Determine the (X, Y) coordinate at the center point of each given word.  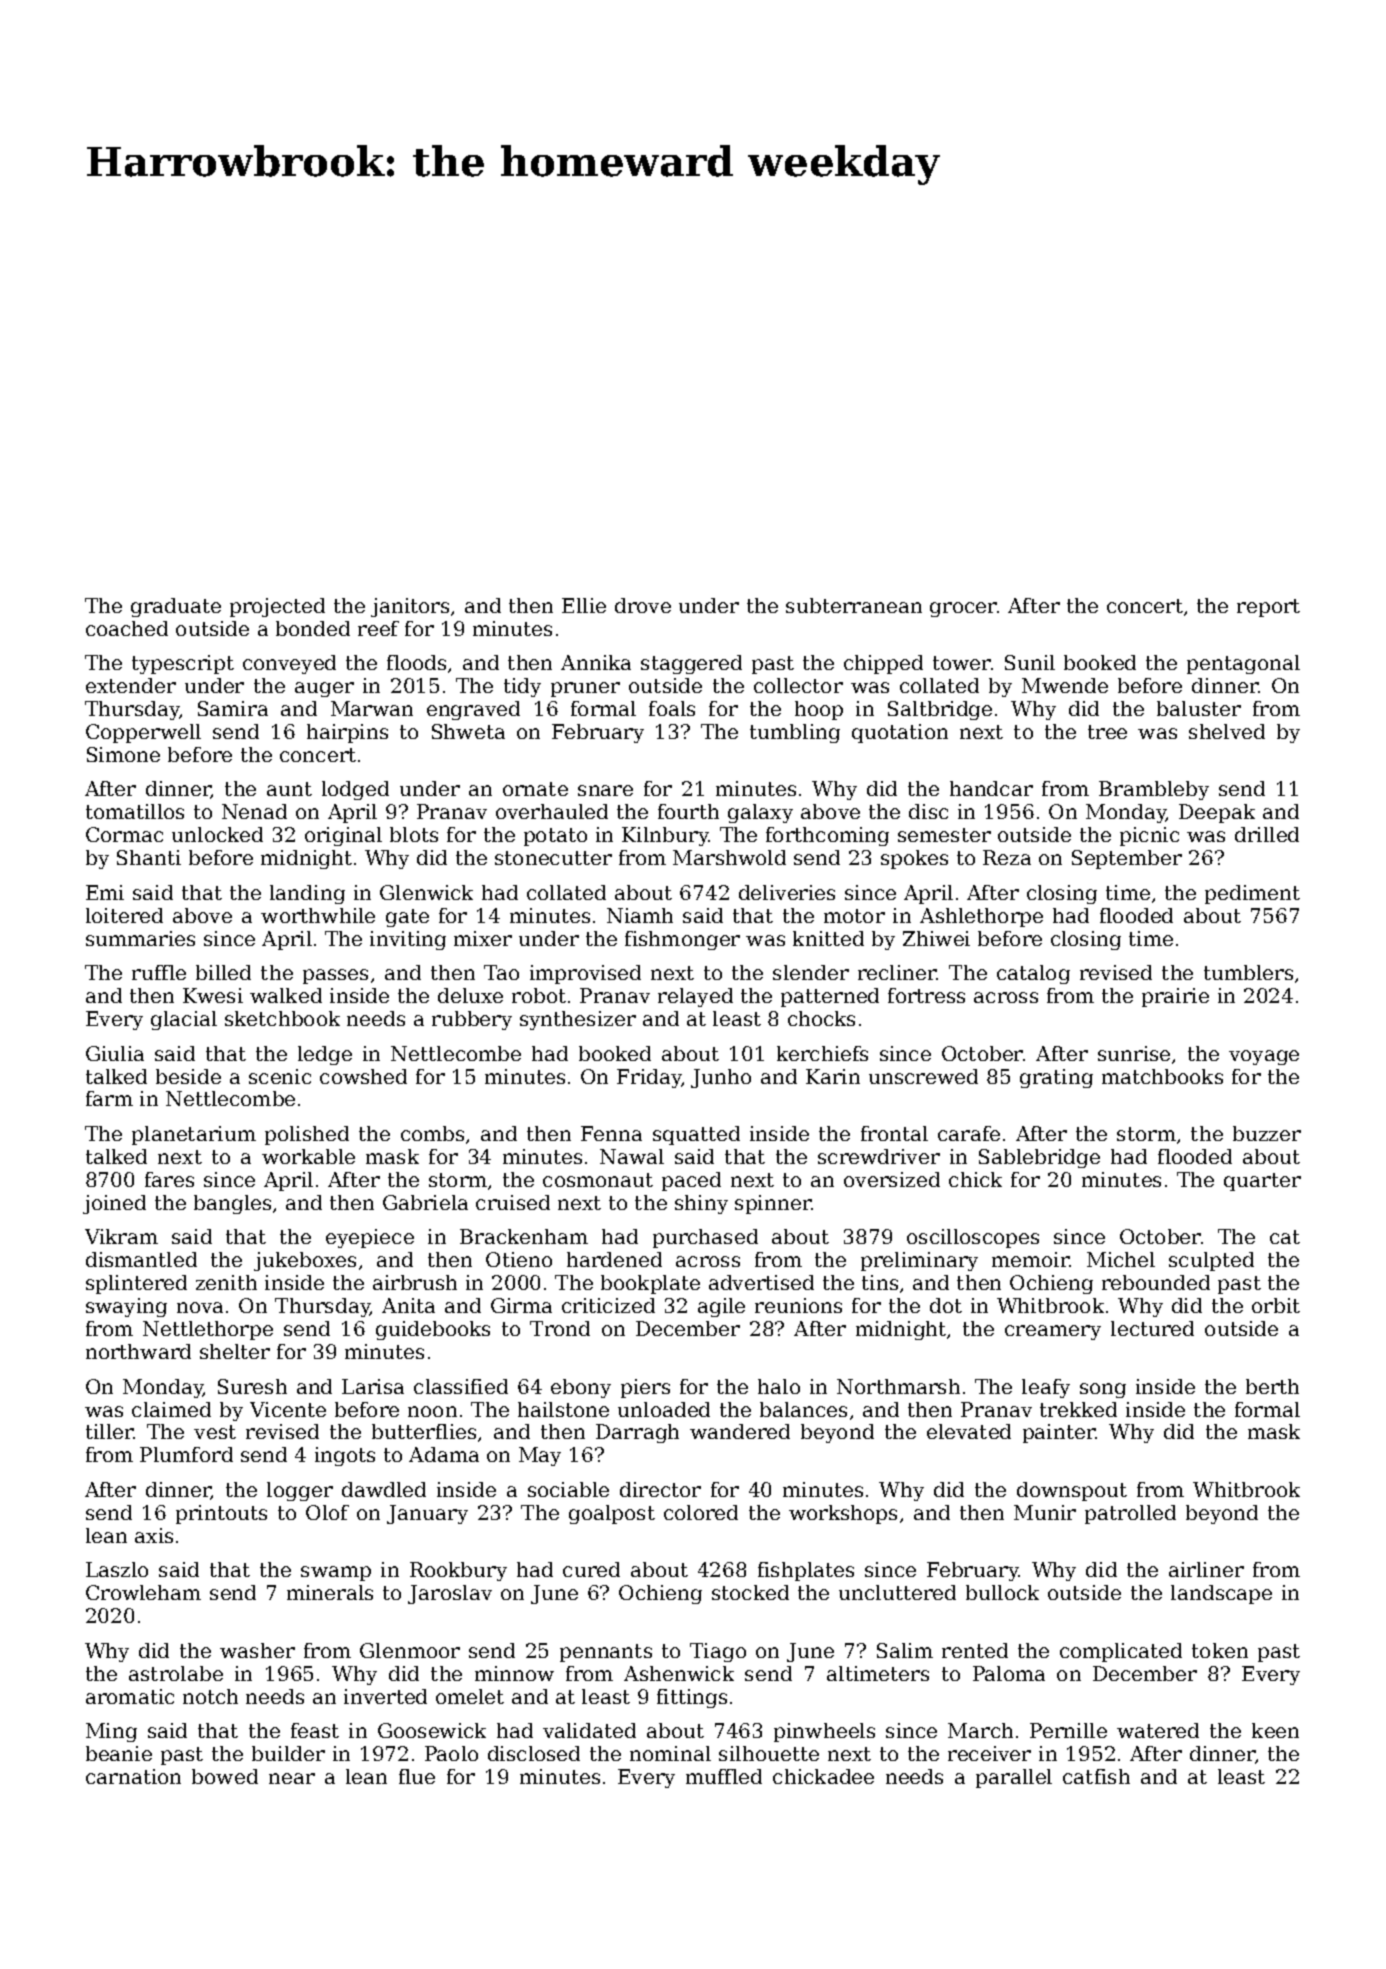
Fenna (611, 1133)
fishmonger (682, 940)
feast (315, 1730)
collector (798, 685)
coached (127, 628)
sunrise (1134, 1053)
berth (1272, 1386)
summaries (140, 938)
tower (962, 663)
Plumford (186, 1454)
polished (307, 1135)
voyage (1264, 1057)
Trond (560, 1328)
